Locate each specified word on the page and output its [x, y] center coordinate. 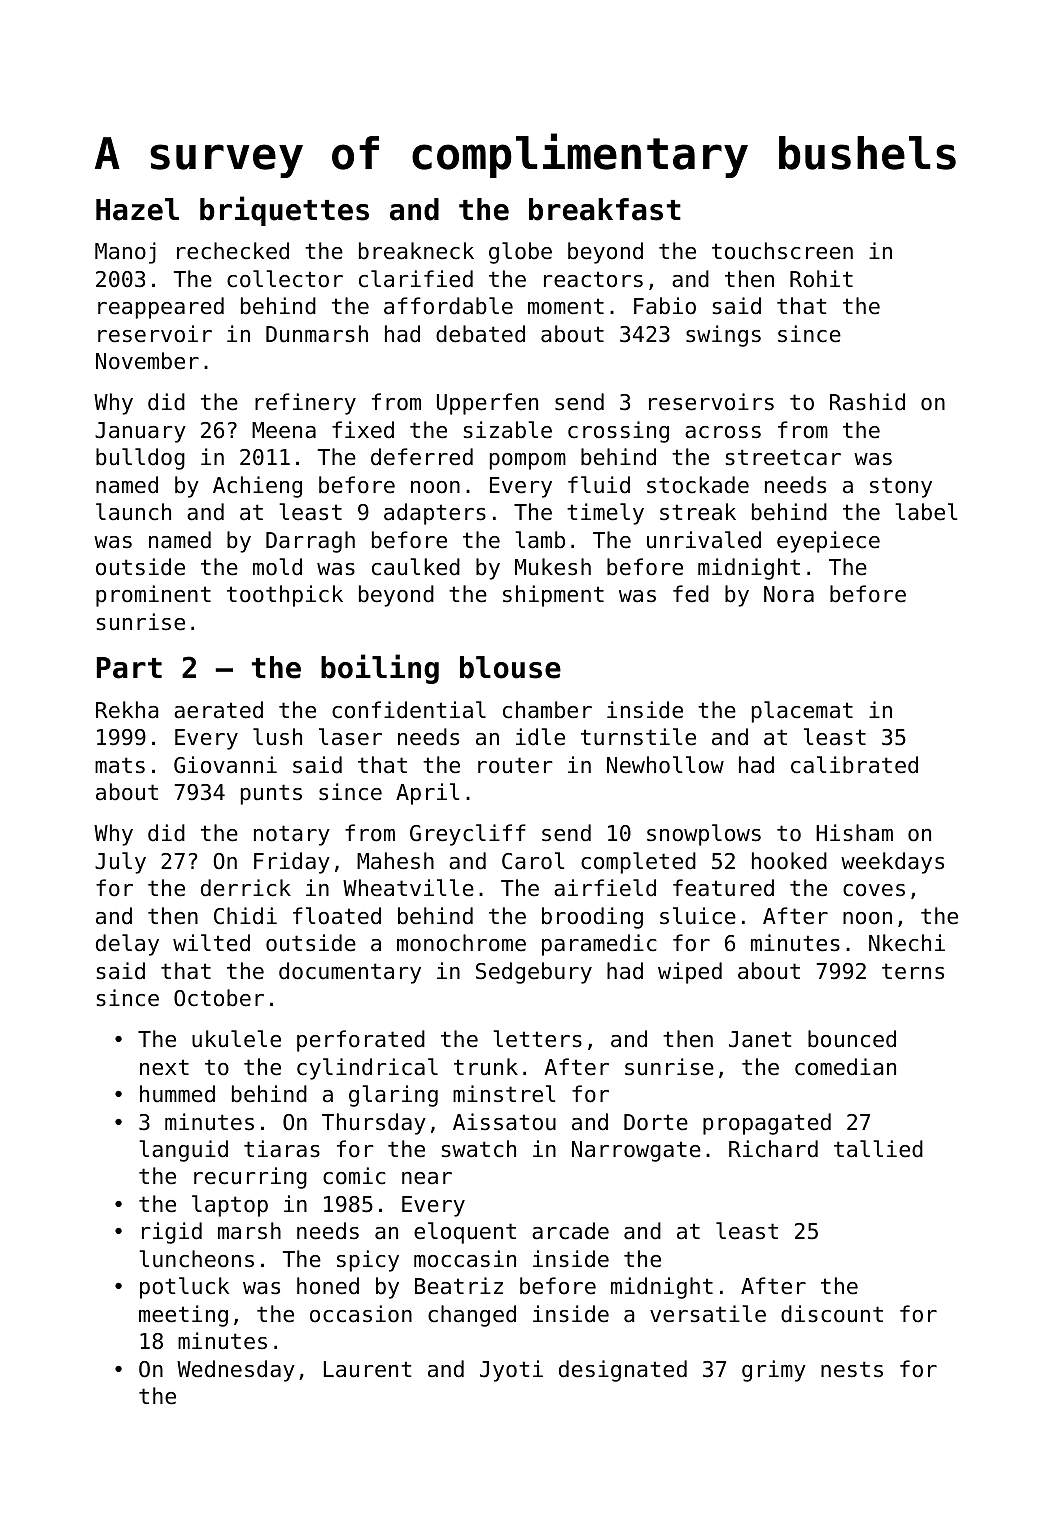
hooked [789, 861]
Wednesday [236, 1371]
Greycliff [468, 835]
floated [337, 916]
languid [183, 1151]
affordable [448, 306]
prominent [153, 596]
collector [285, 279]
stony [901, 487]
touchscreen [782, 251]
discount [832, 1314]
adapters [435, 514]
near [427, 1178]
